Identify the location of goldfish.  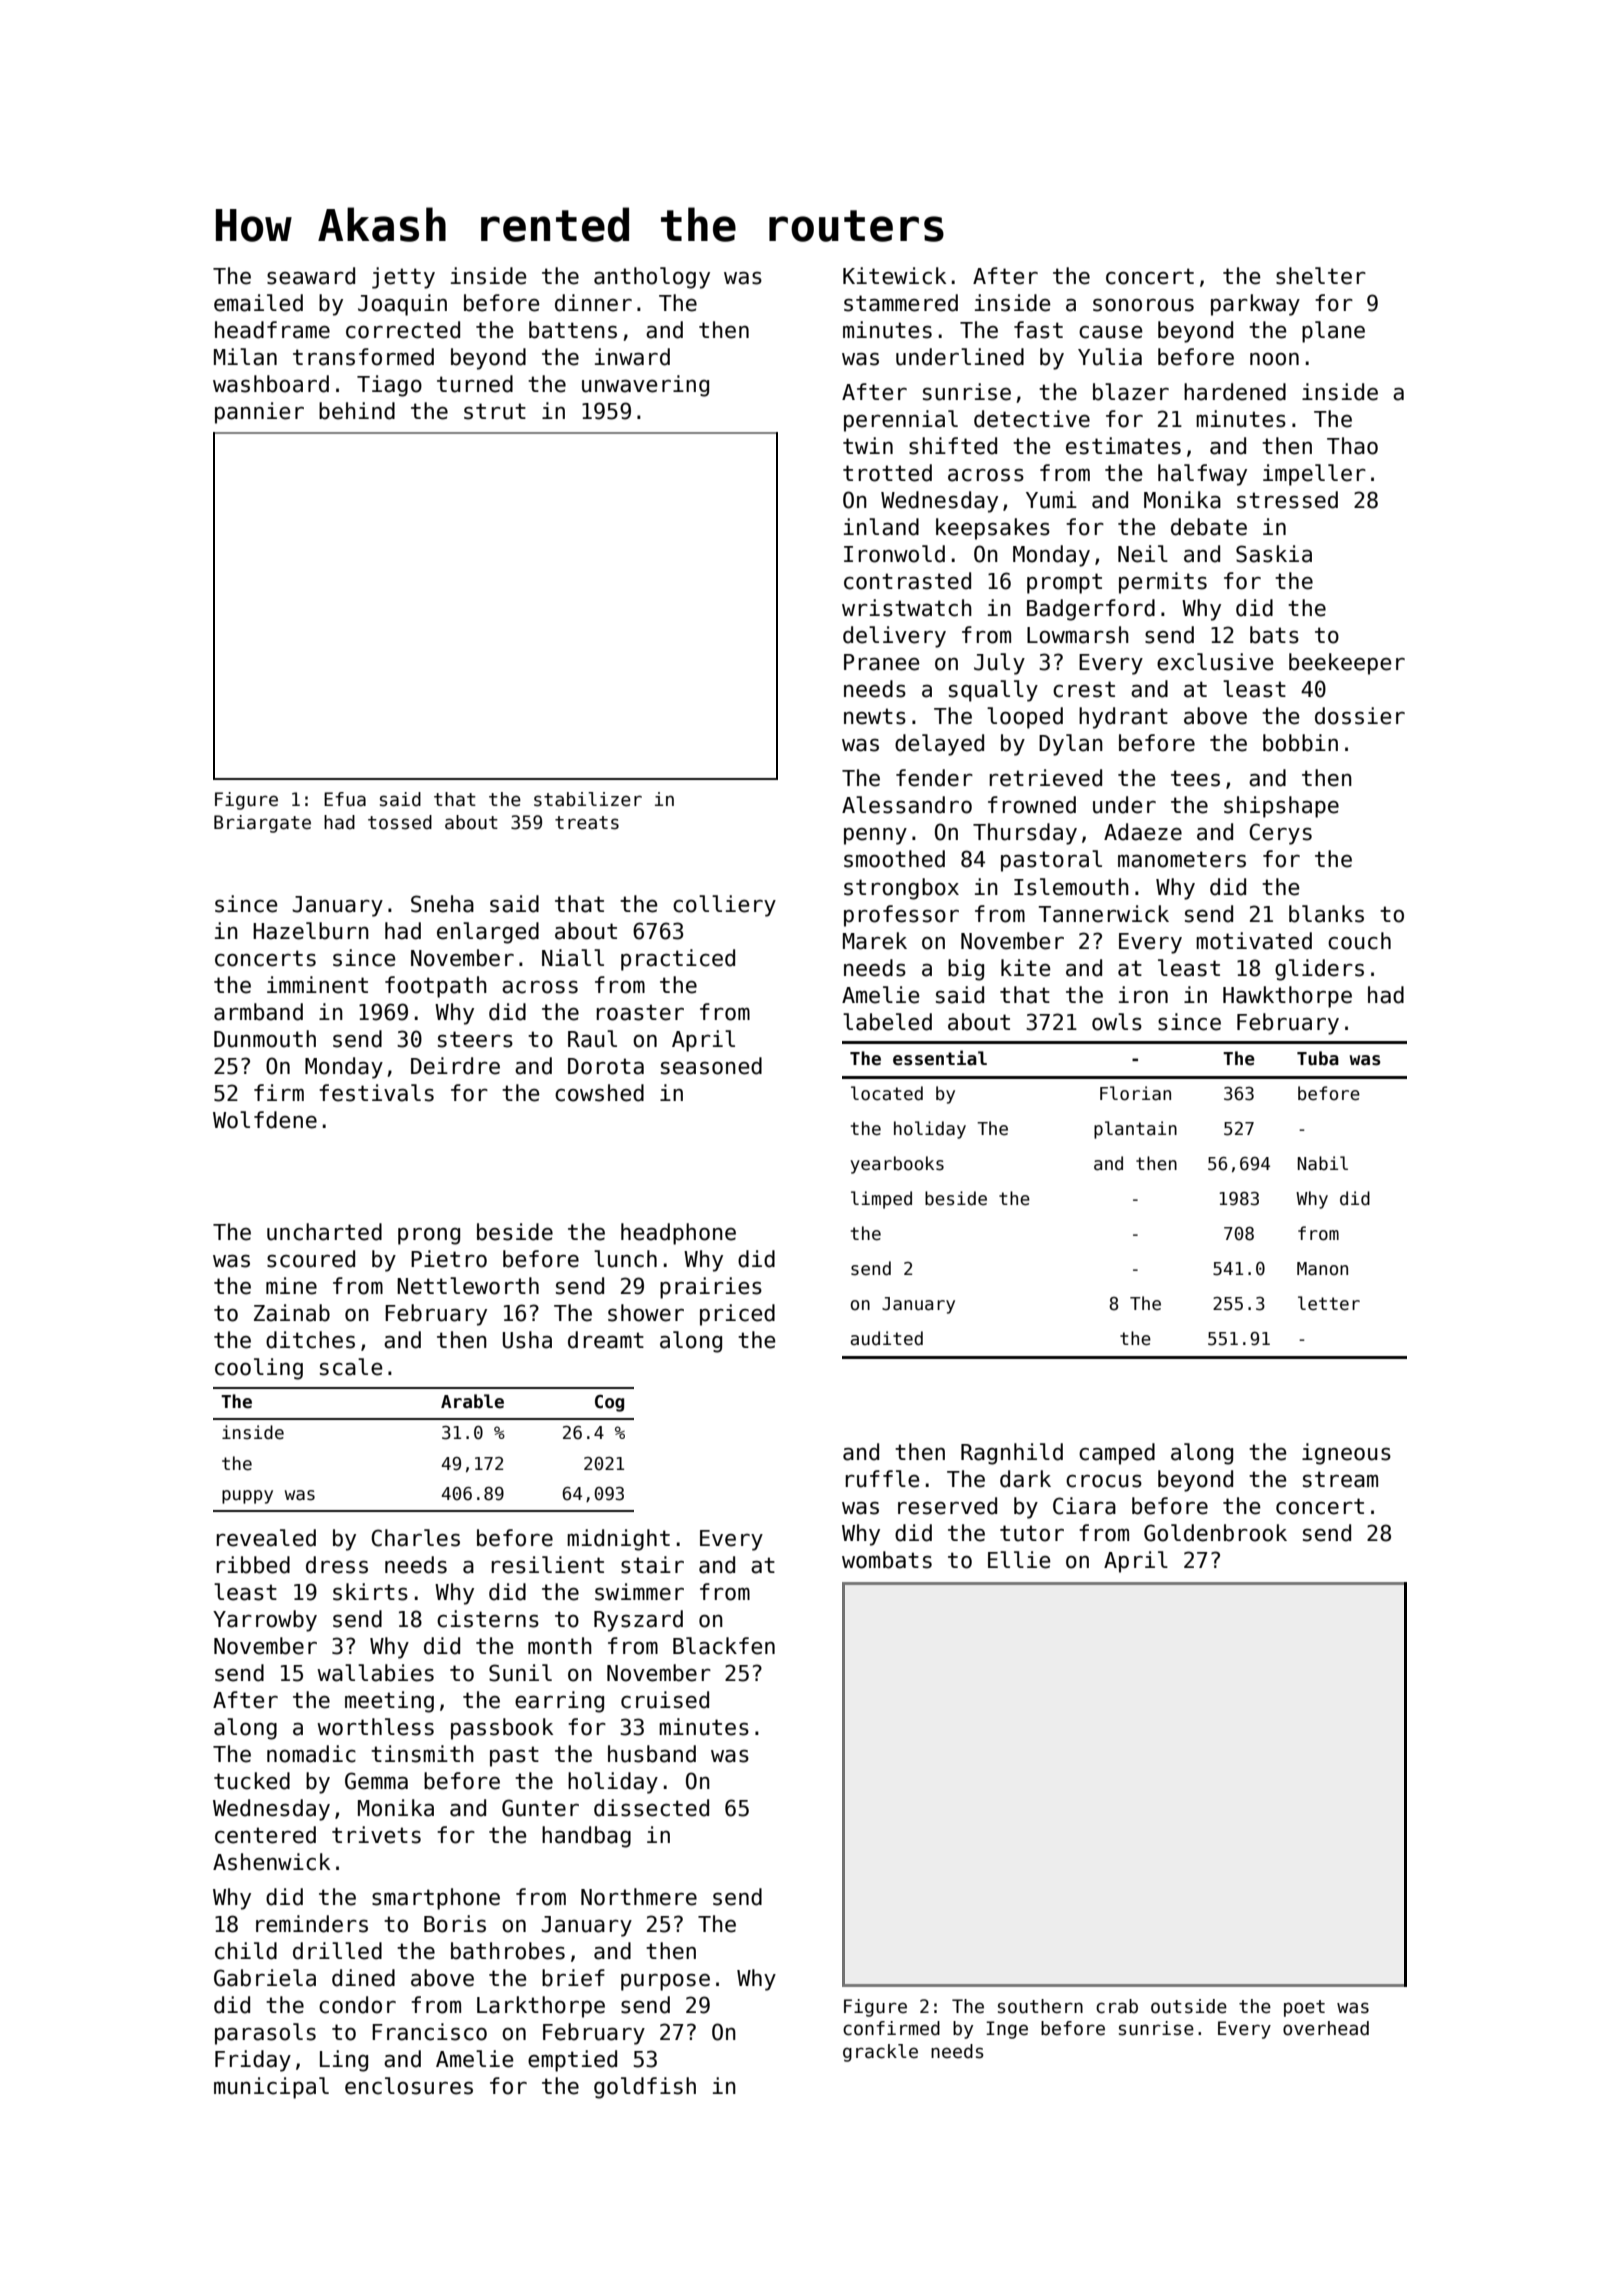
(645, 2088).
